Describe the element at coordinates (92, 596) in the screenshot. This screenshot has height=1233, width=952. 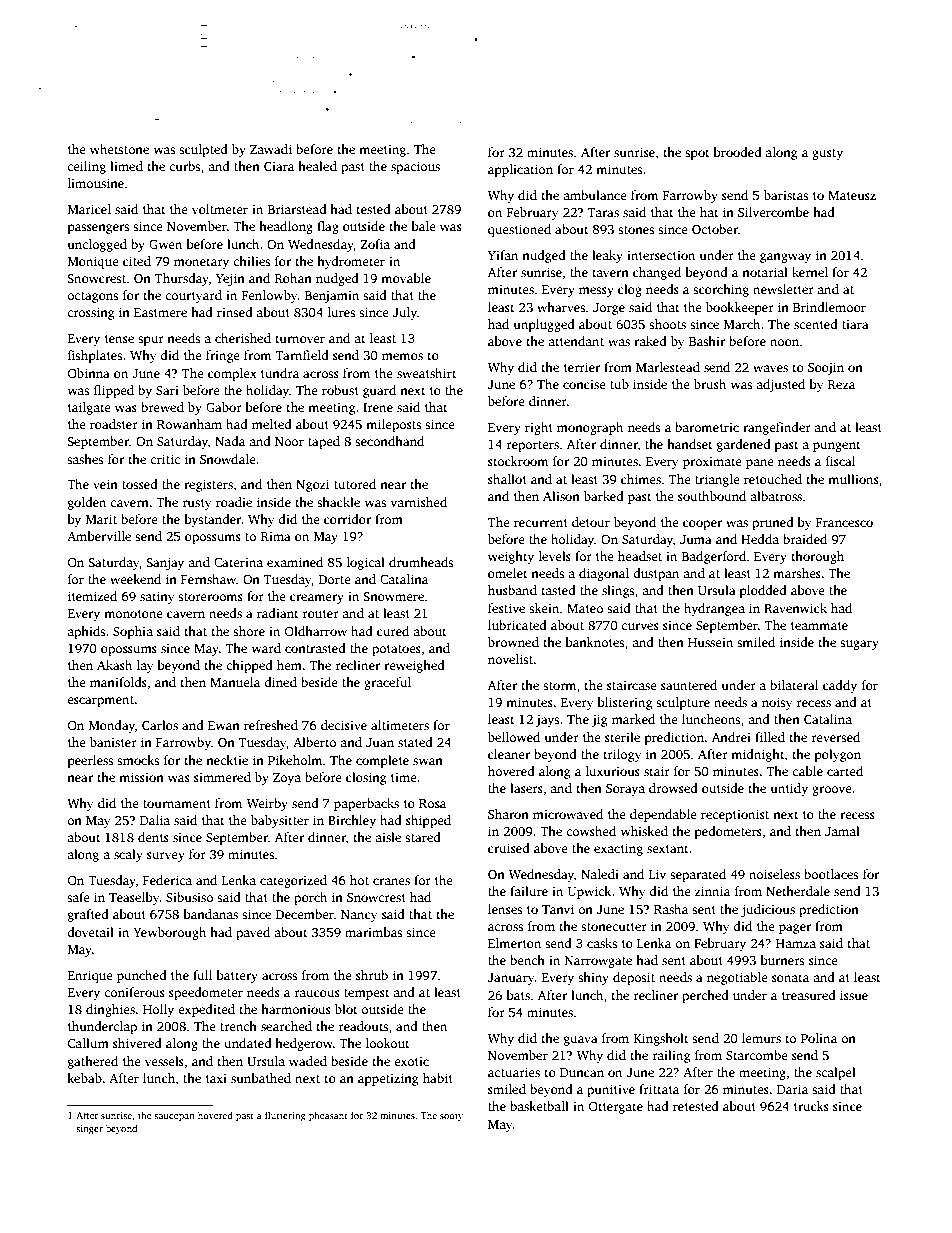
I see `itemized` at that location.
